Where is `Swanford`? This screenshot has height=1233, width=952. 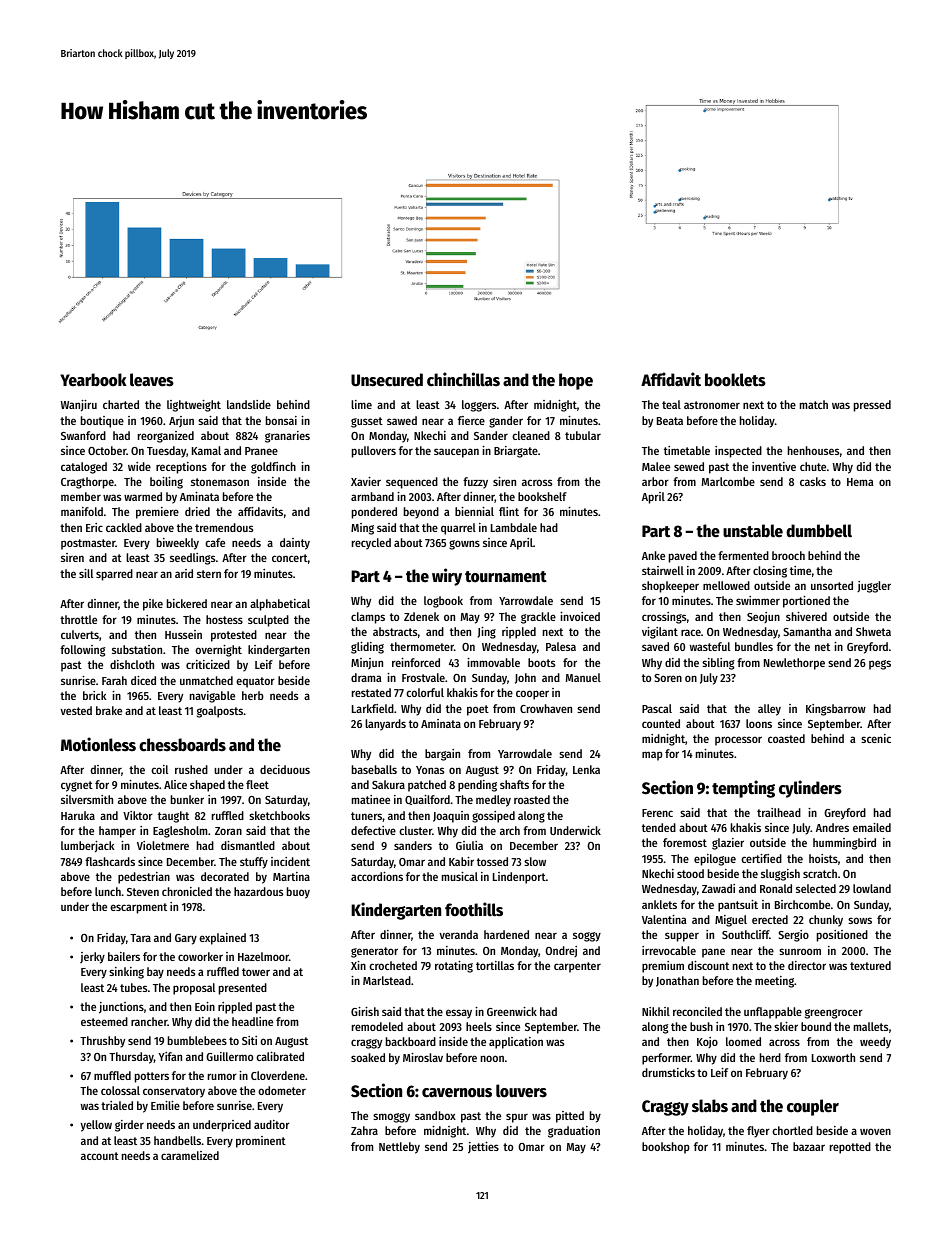 Swanford is located at coordinates (83, 435).
